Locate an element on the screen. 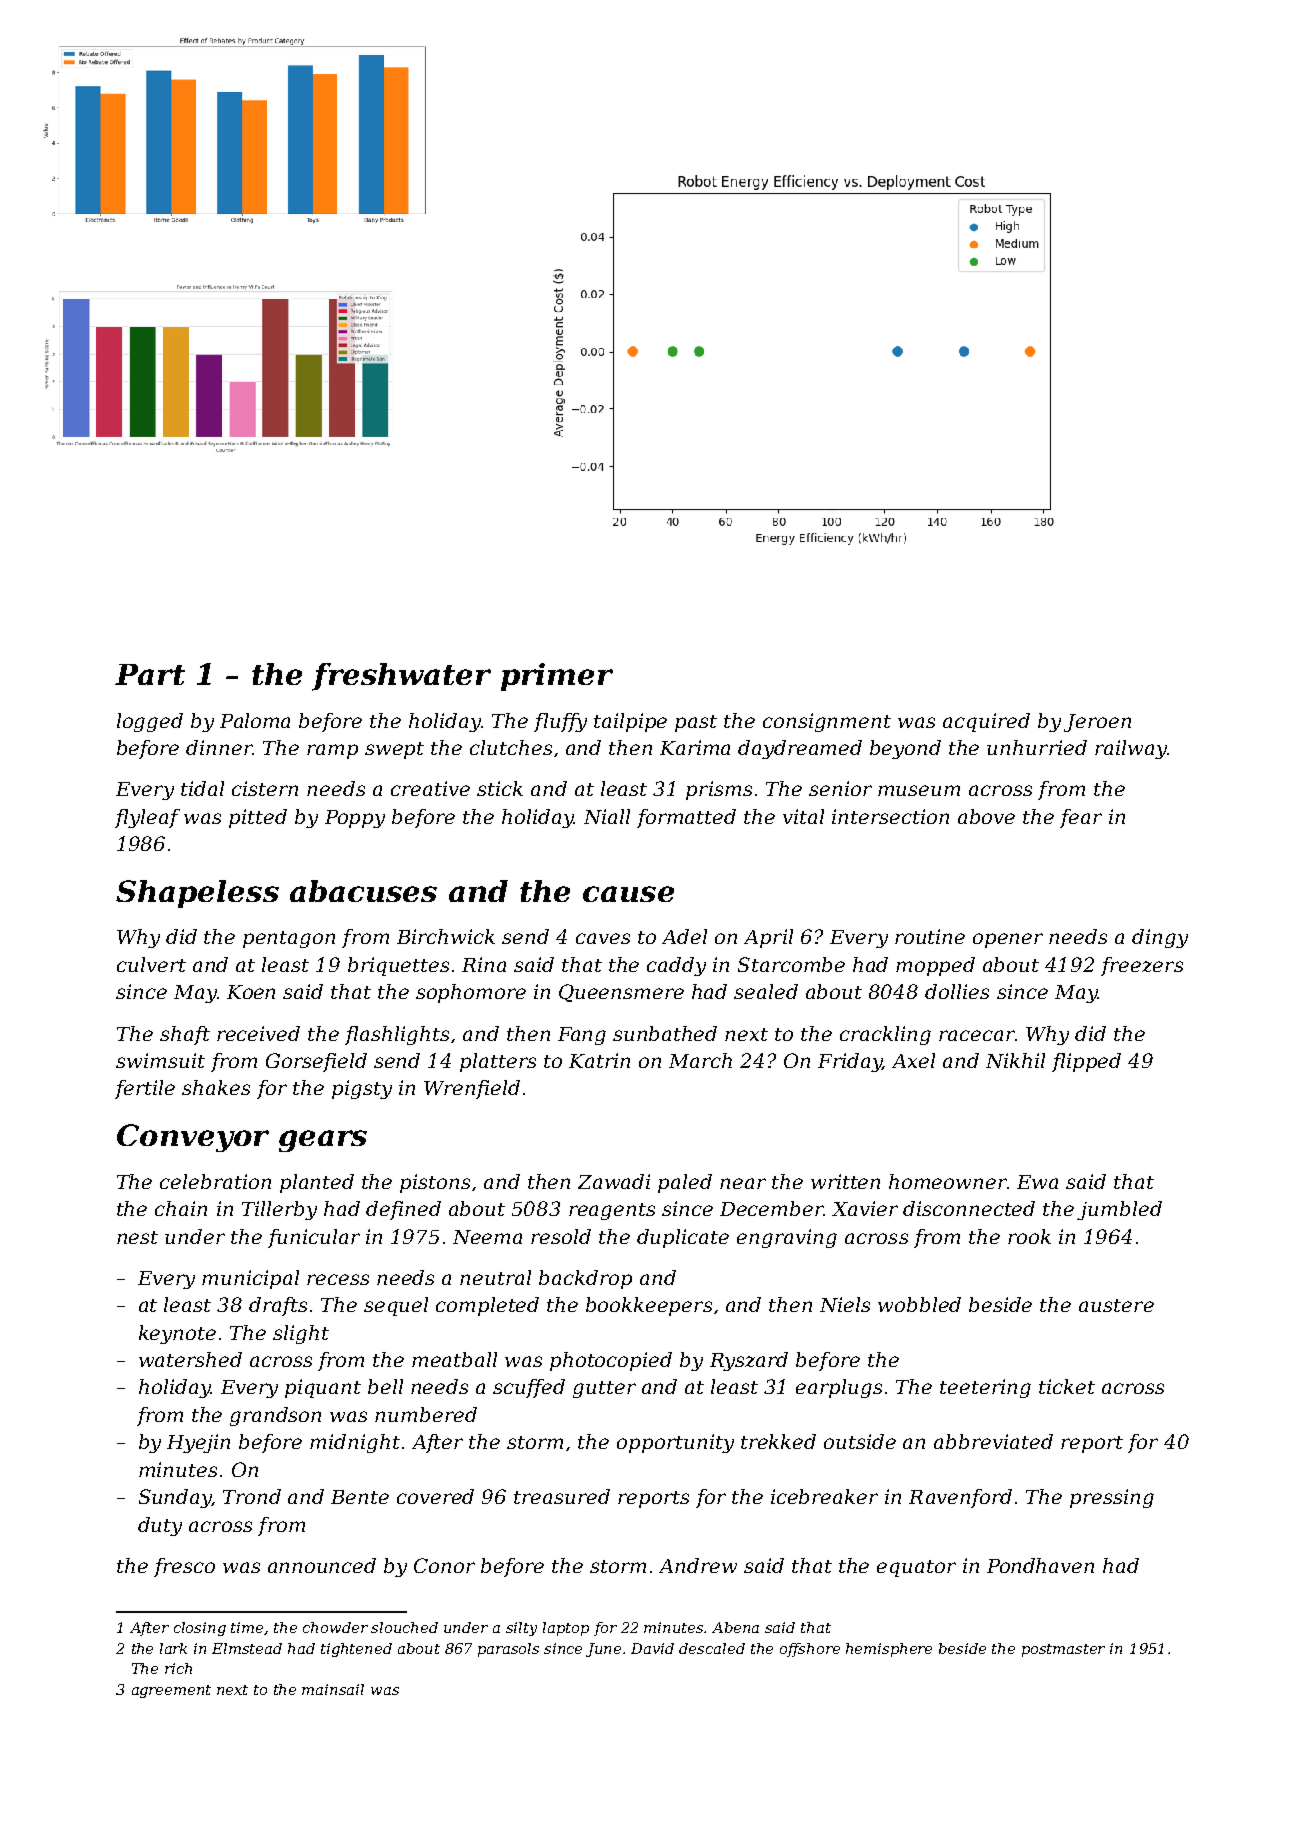 The image size is (1306, 1847). Part is located at coordinates (150, 674).
